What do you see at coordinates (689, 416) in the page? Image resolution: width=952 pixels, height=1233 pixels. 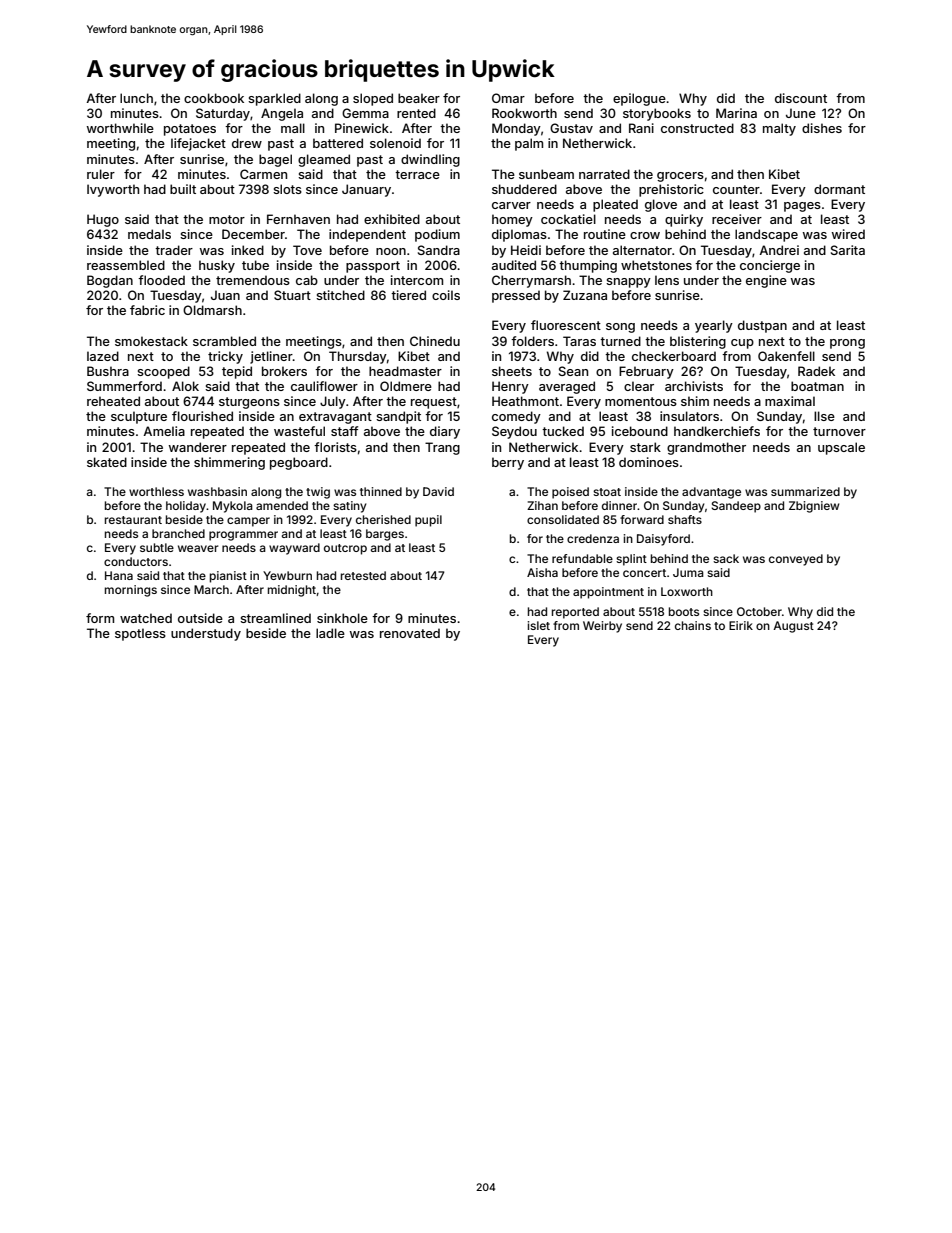 I see `insulators` at bounding box center [689, 416].
